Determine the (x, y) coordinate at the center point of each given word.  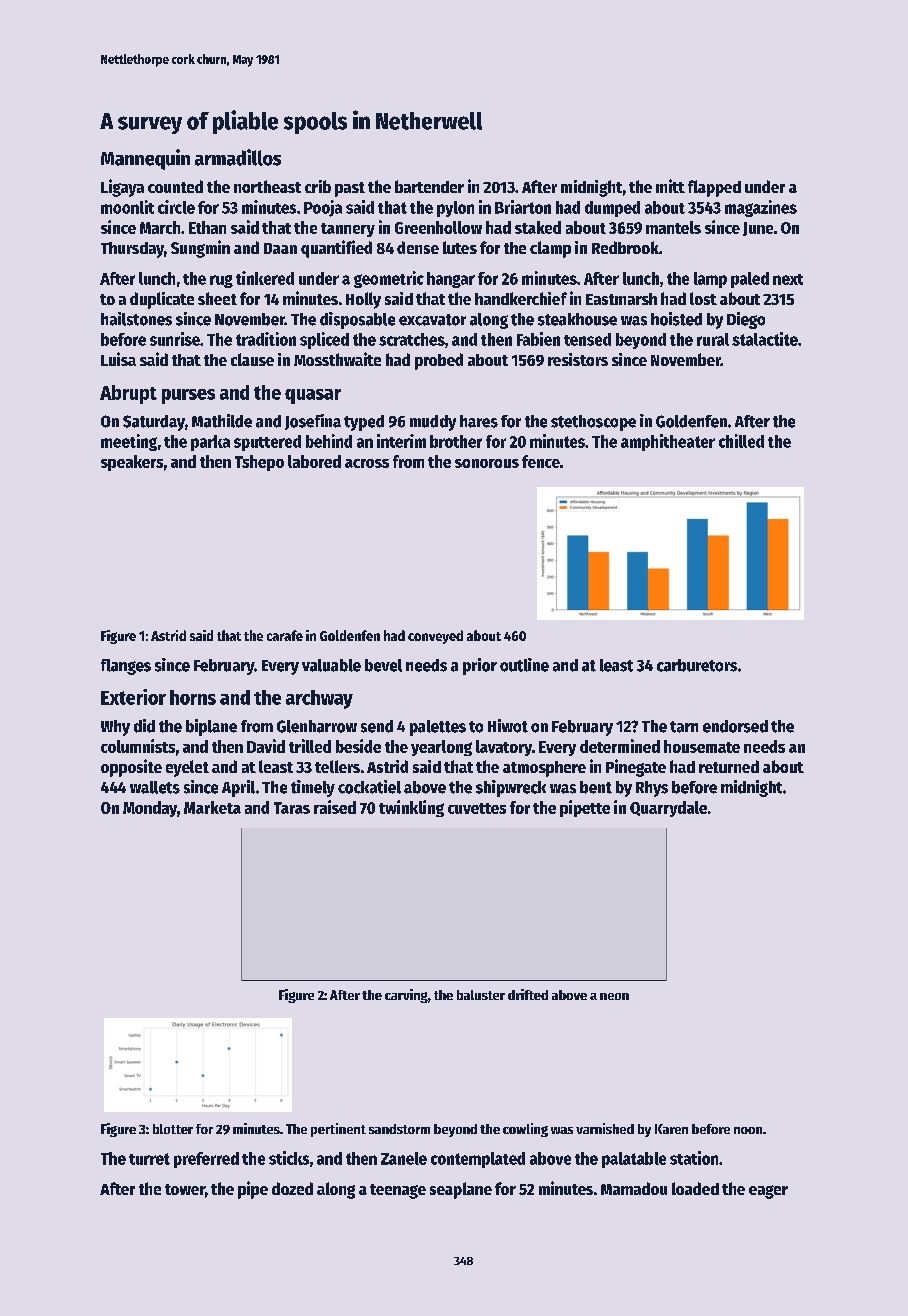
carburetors (697, 665)
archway (319, 699)
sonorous (487, 463)
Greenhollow (438, 227)
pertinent (338, 1130)
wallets (155, 787)
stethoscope (593, 423)
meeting (129, 442)
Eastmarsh (621, 299)
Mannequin (145, 159)
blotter (173, 1129)
